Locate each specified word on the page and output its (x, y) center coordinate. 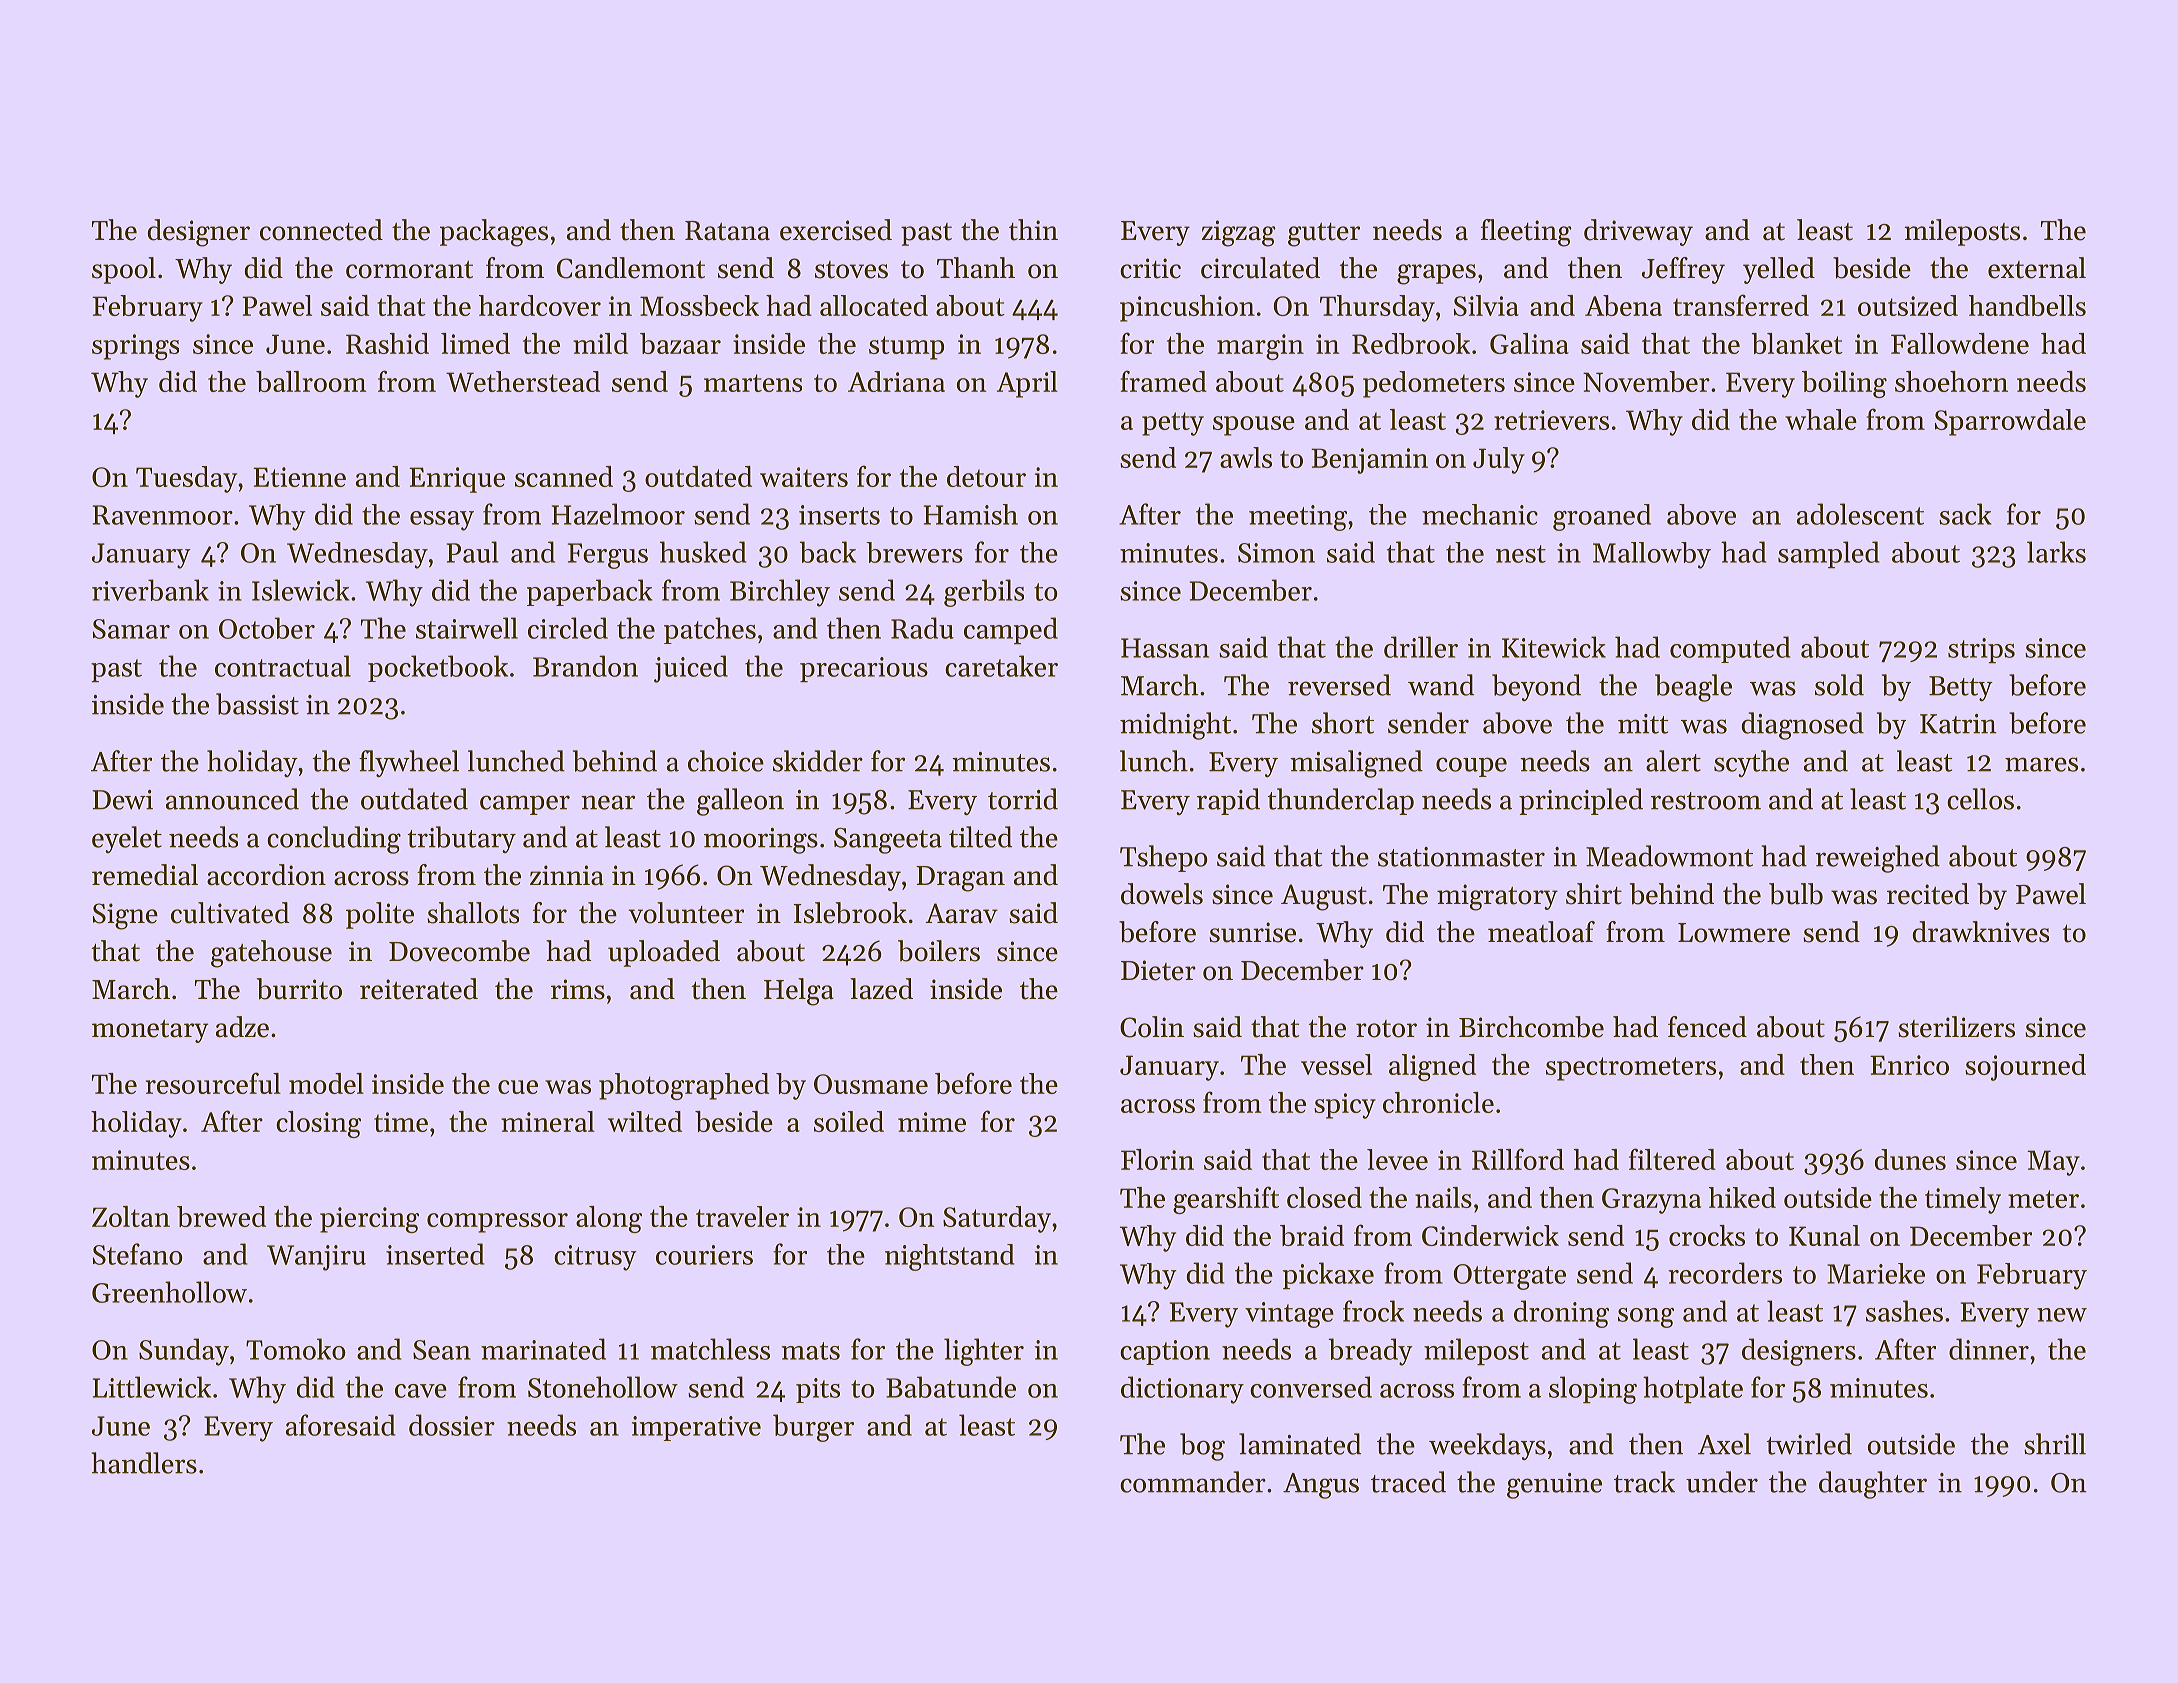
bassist (257, 704)
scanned (564, 476)
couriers (704, 1255)
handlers (144, 1463)
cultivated (230, 913)
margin (1260, 347)
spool (124, 270)
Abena (1623, 305)
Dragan (960, 879)
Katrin (1958, 724)
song (1646, 1318)
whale (1821, 419)
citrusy (595, 1258)
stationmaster (1461, 857)
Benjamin (1369, 461)
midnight (1175, 726)
